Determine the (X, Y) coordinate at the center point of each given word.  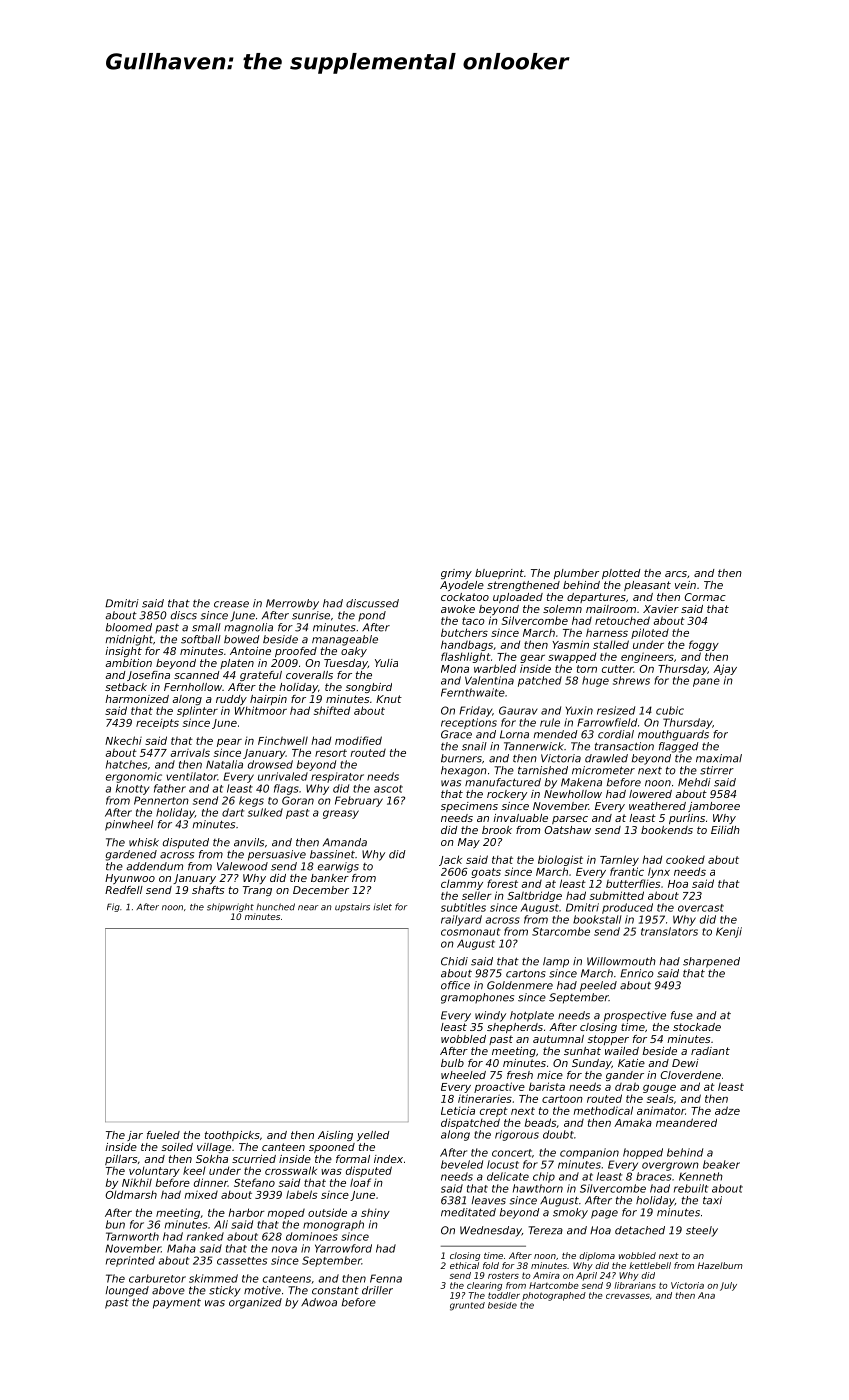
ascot (388, 789)
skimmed (213, 1278)
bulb (452, 1063)
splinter (197, 711)
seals (660, 1098)
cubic (670, 710)
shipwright (230, 907)
